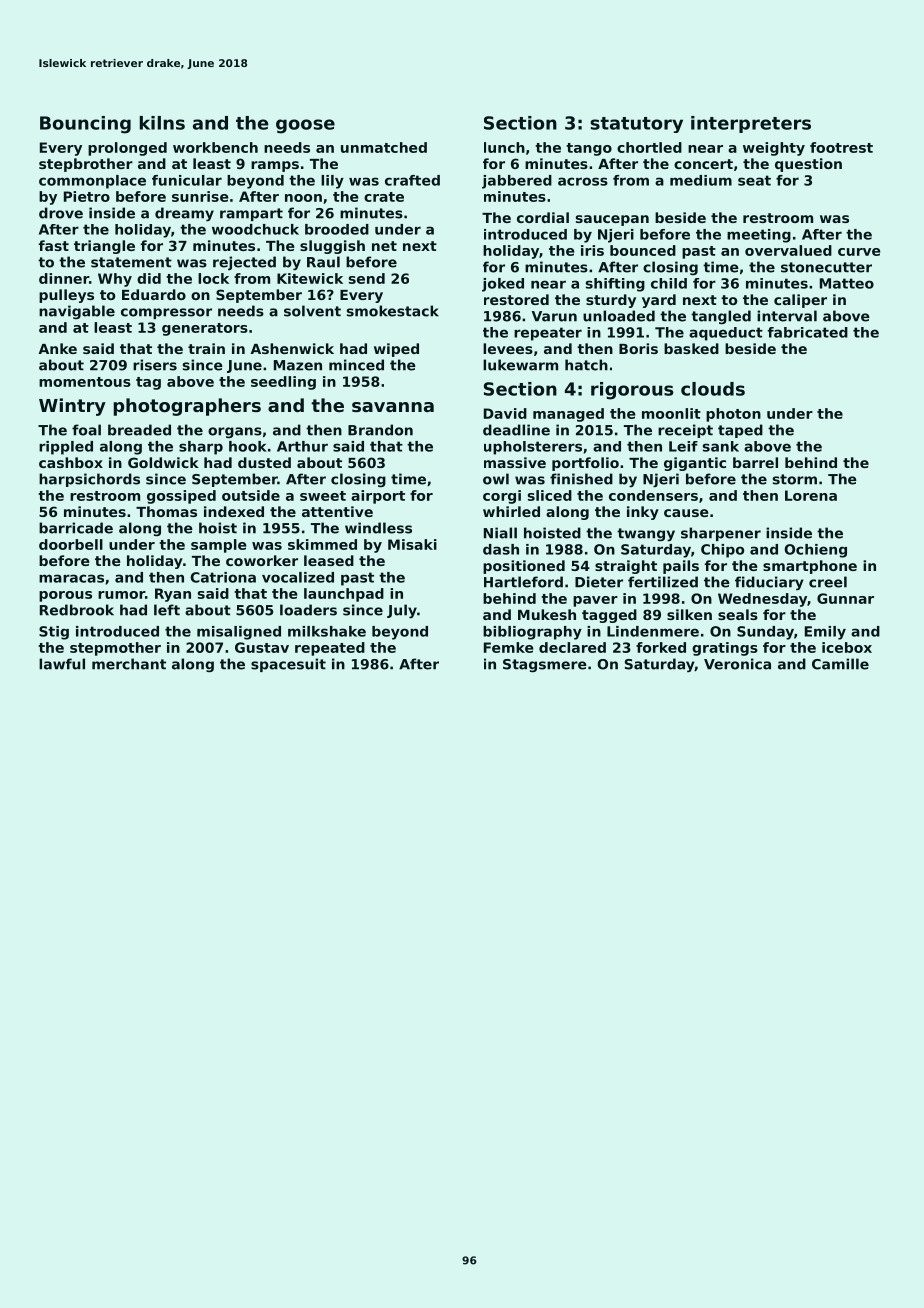 This document has height=1308, width=924. I want to click on condensers, so click(653, 495).
